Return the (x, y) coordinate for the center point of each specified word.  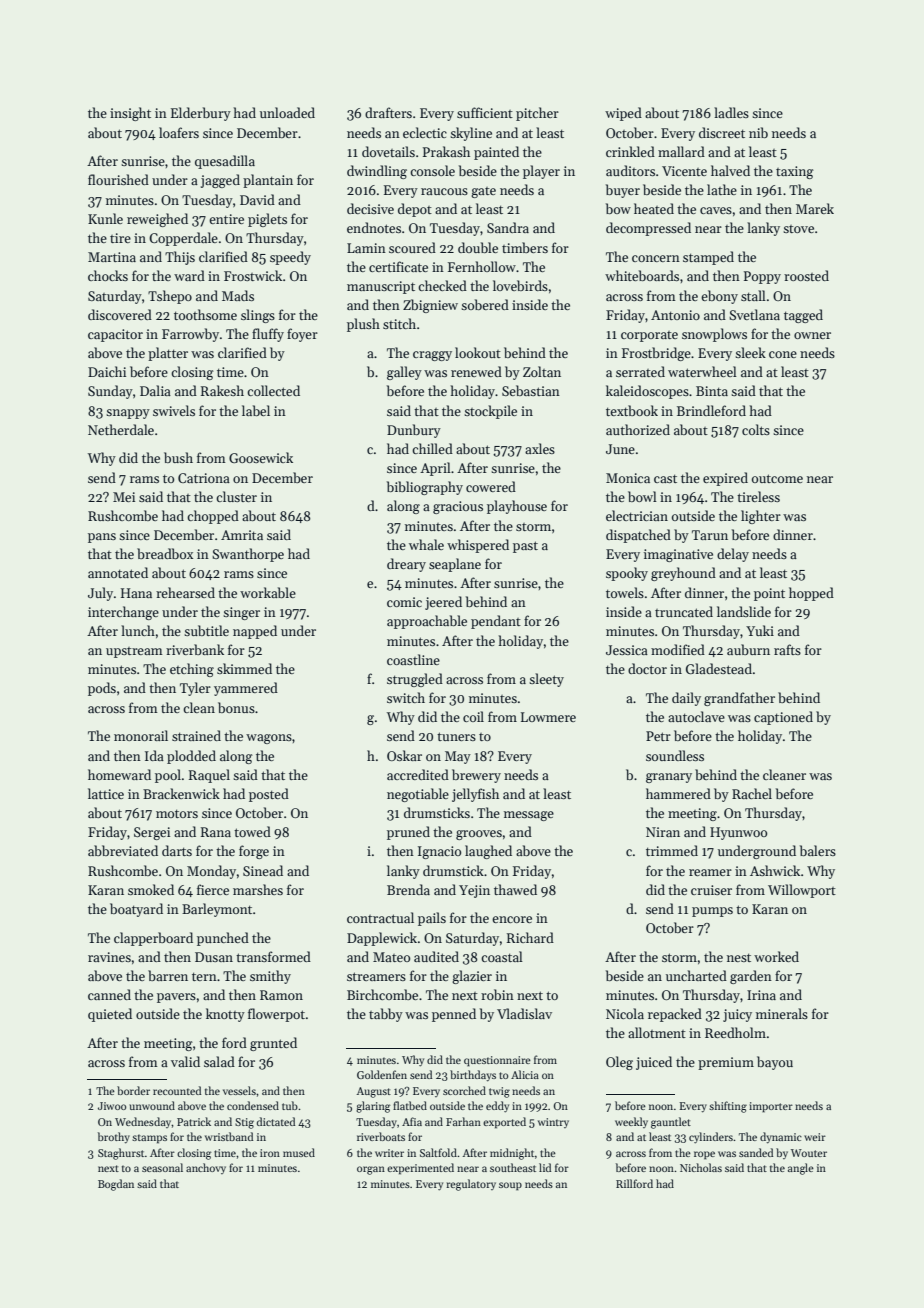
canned (109, 994)
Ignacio (439, 852)
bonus (236, 707)
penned (454, 1015)
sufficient (485, 112)
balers (818, 850)
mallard (681, 151)
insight (130, 114)
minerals (782, 1013)
